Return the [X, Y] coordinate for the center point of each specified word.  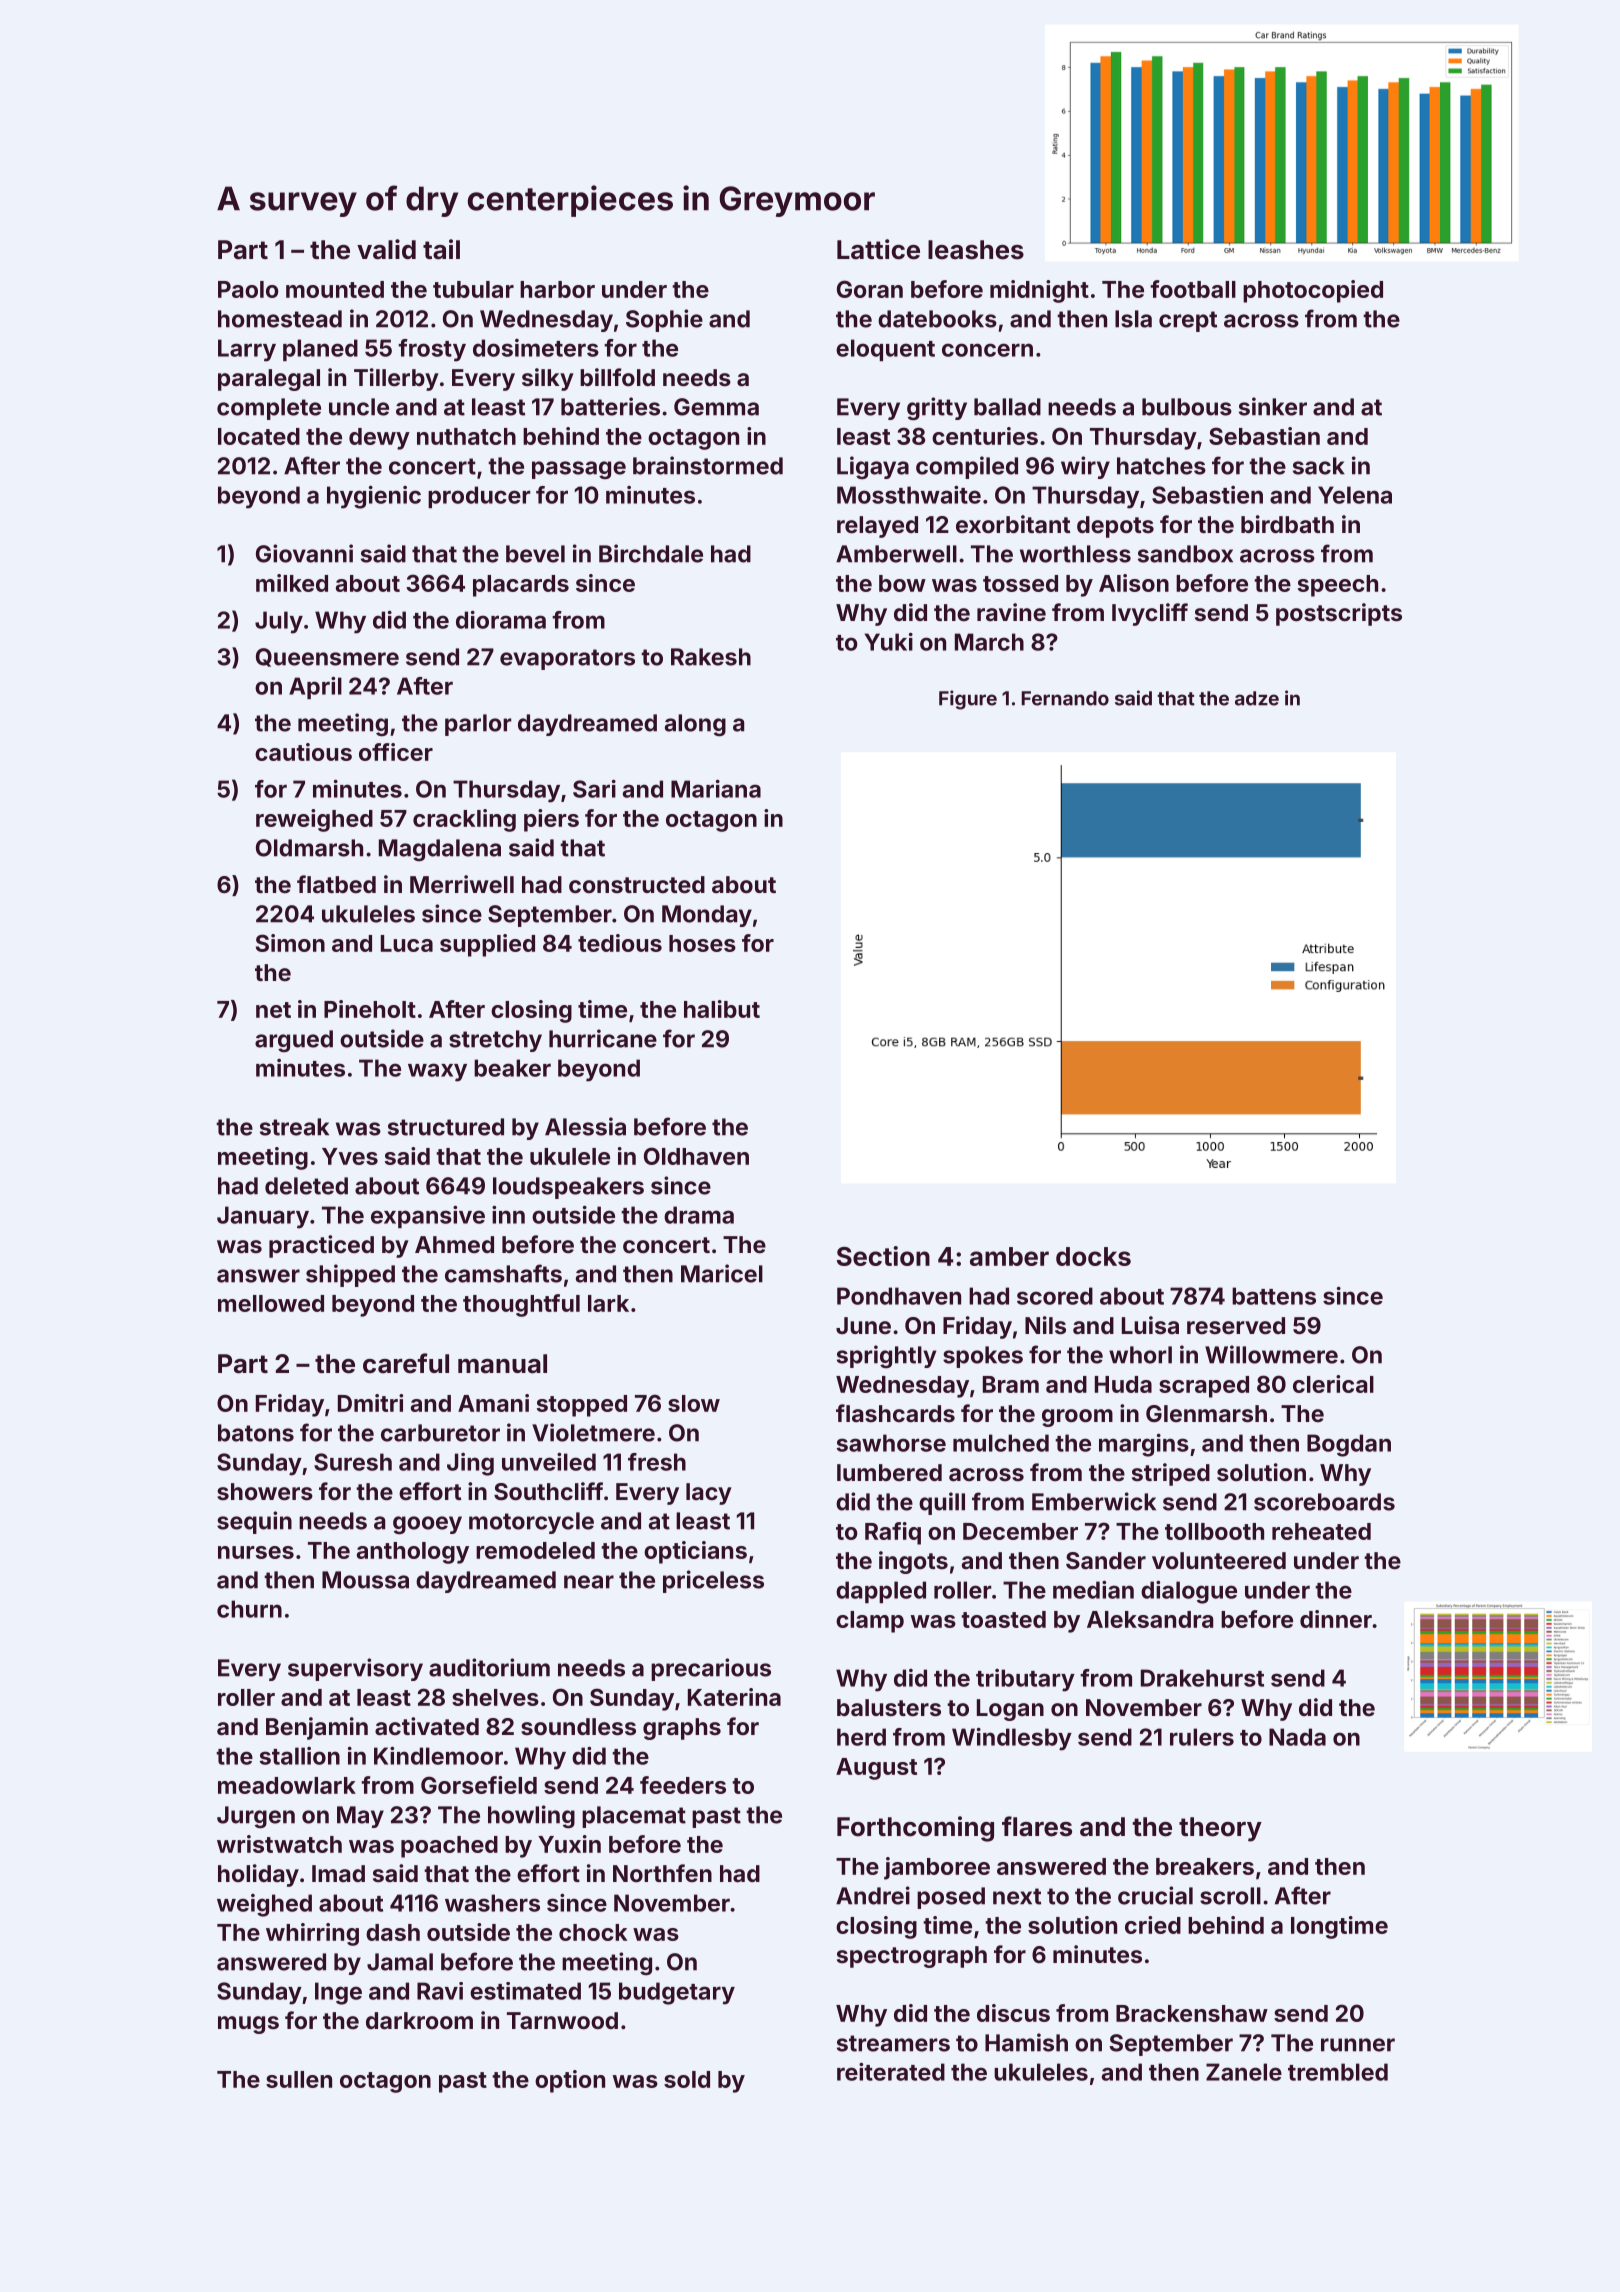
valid [386, 249]
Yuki [889, 642]
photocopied [1313, 291]
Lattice [878, 249]
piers [551, 820]
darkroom [419, 2020]
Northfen [662, 1873]
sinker [1273, 406]
